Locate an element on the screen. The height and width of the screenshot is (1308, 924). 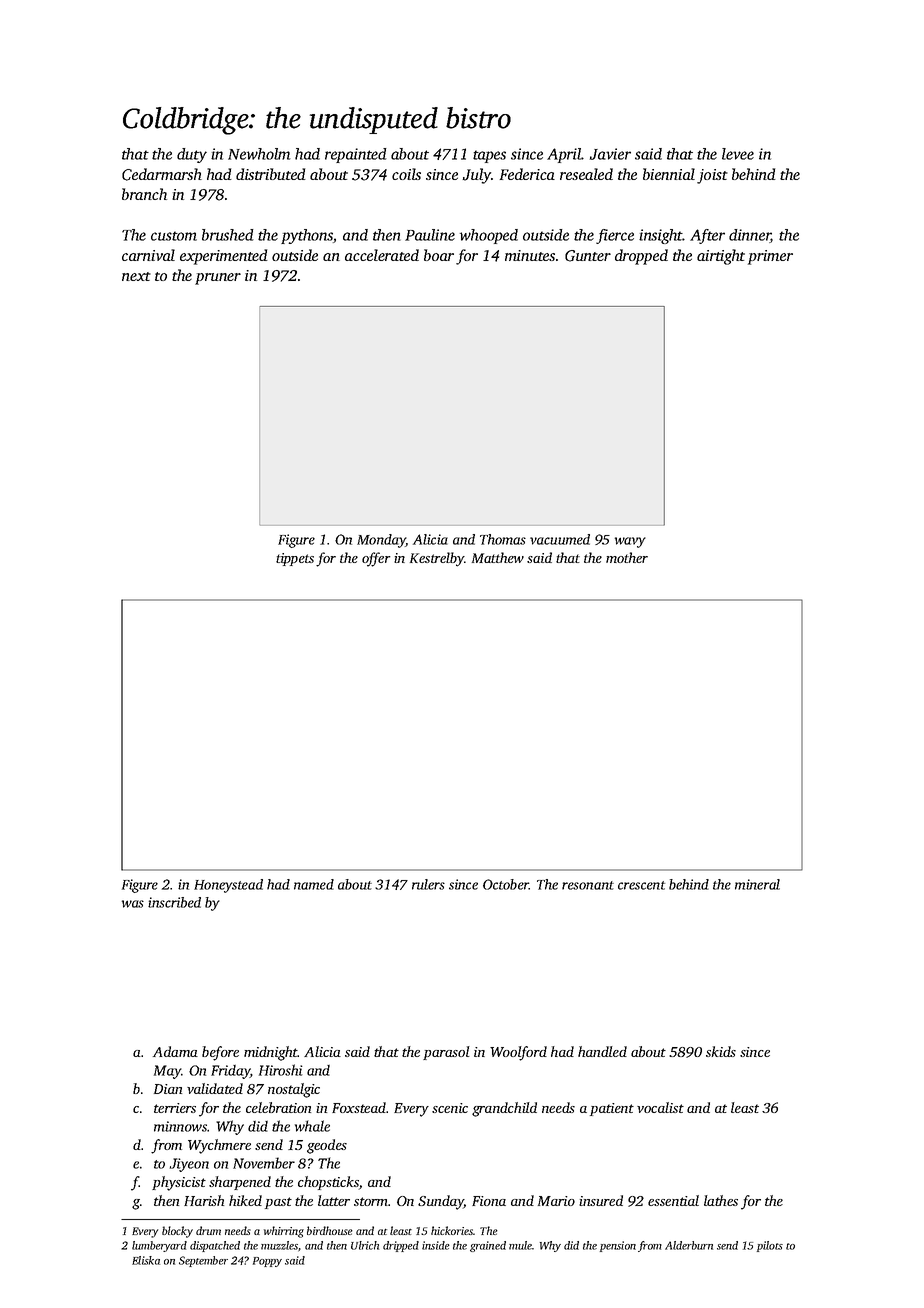
carnival is located at coordinates (148, 255).
